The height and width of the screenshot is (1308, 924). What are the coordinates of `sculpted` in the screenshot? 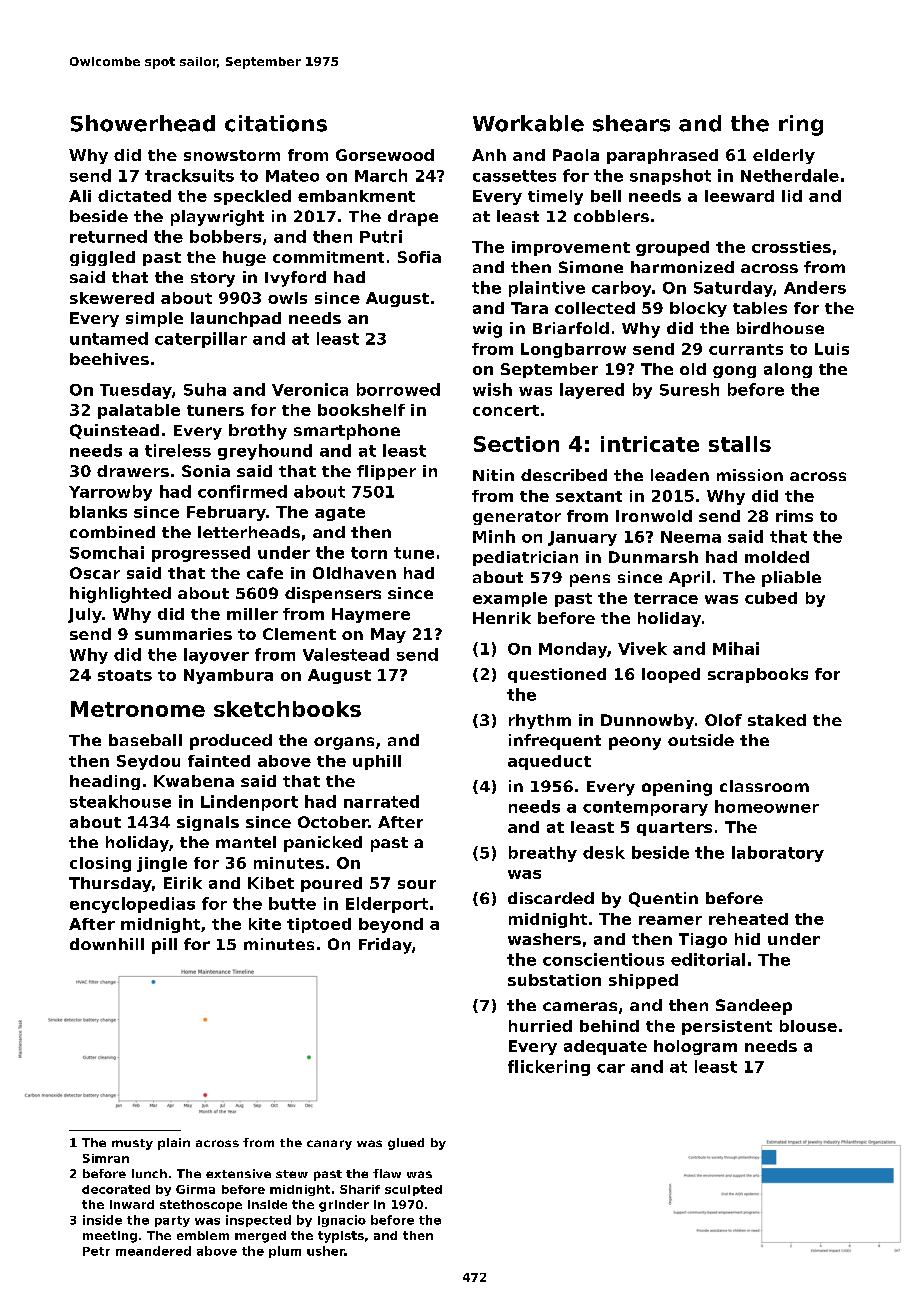 It's located at (413, 1190).
